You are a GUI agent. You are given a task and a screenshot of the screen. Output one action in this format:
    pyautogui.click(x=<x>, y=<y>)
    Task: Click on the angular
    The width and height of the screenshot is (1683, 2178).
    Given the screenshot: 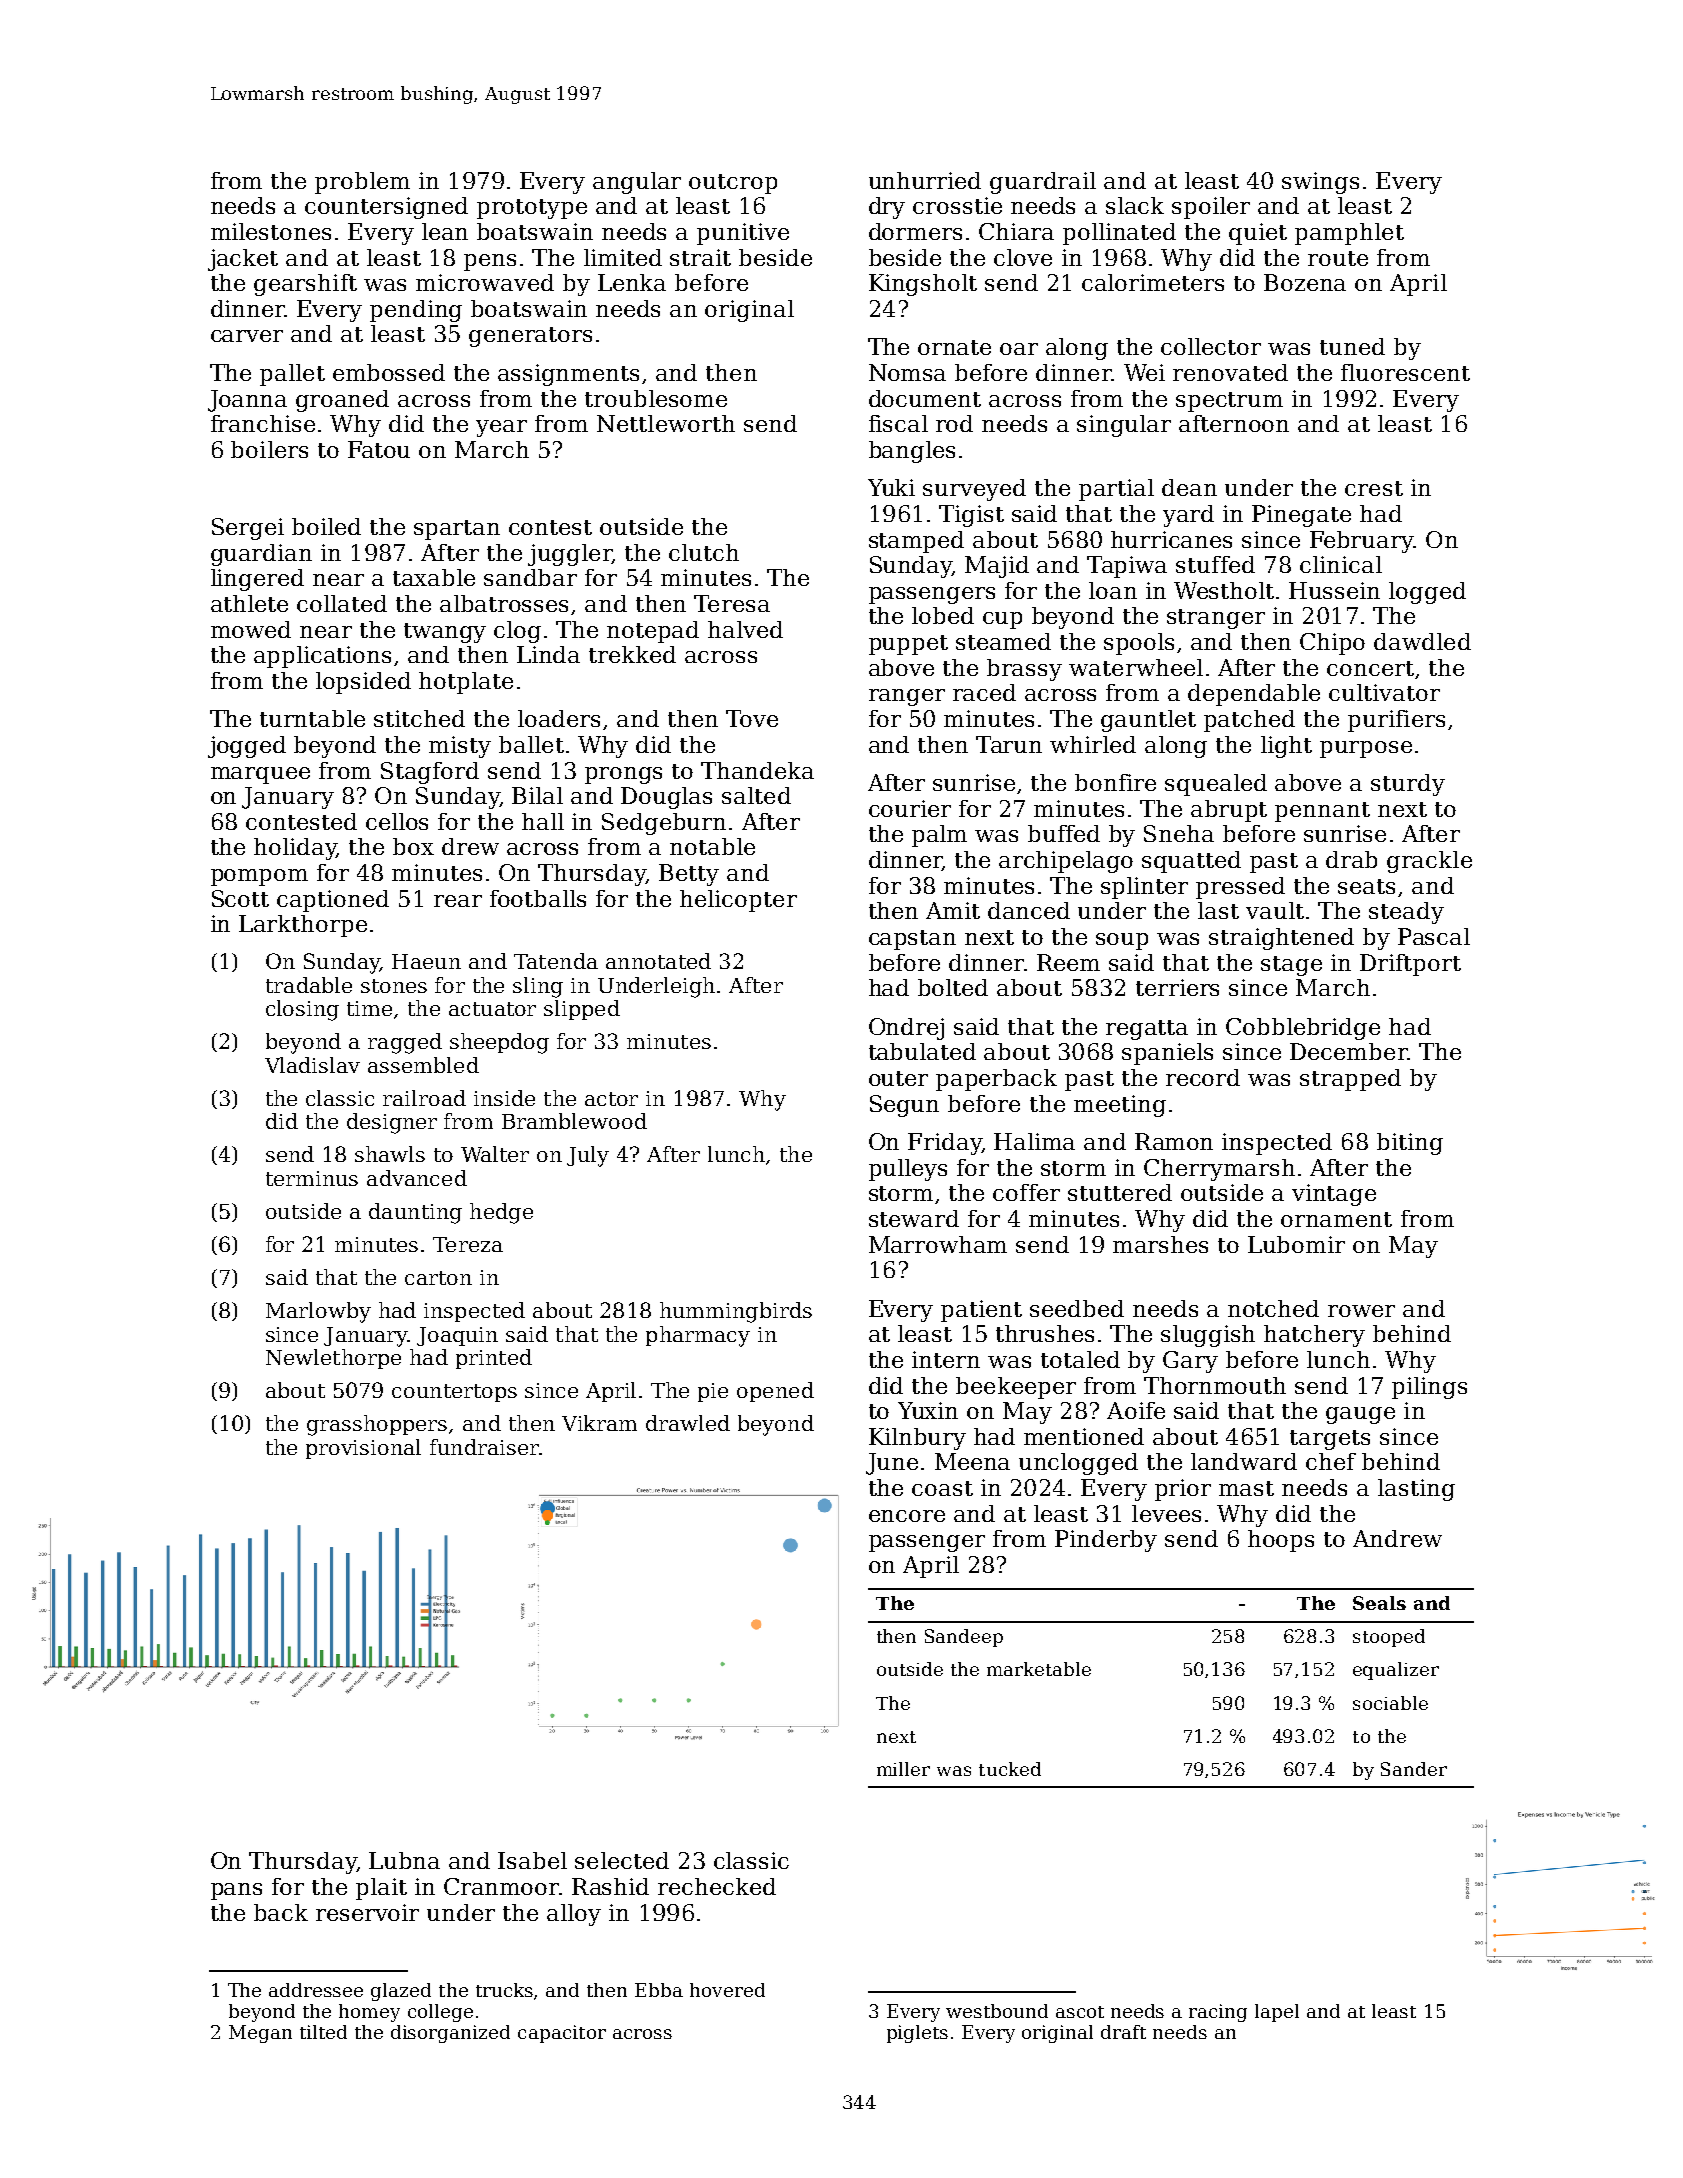 What is the action you would take?
    pyautogui.click(x=637, y=183)
